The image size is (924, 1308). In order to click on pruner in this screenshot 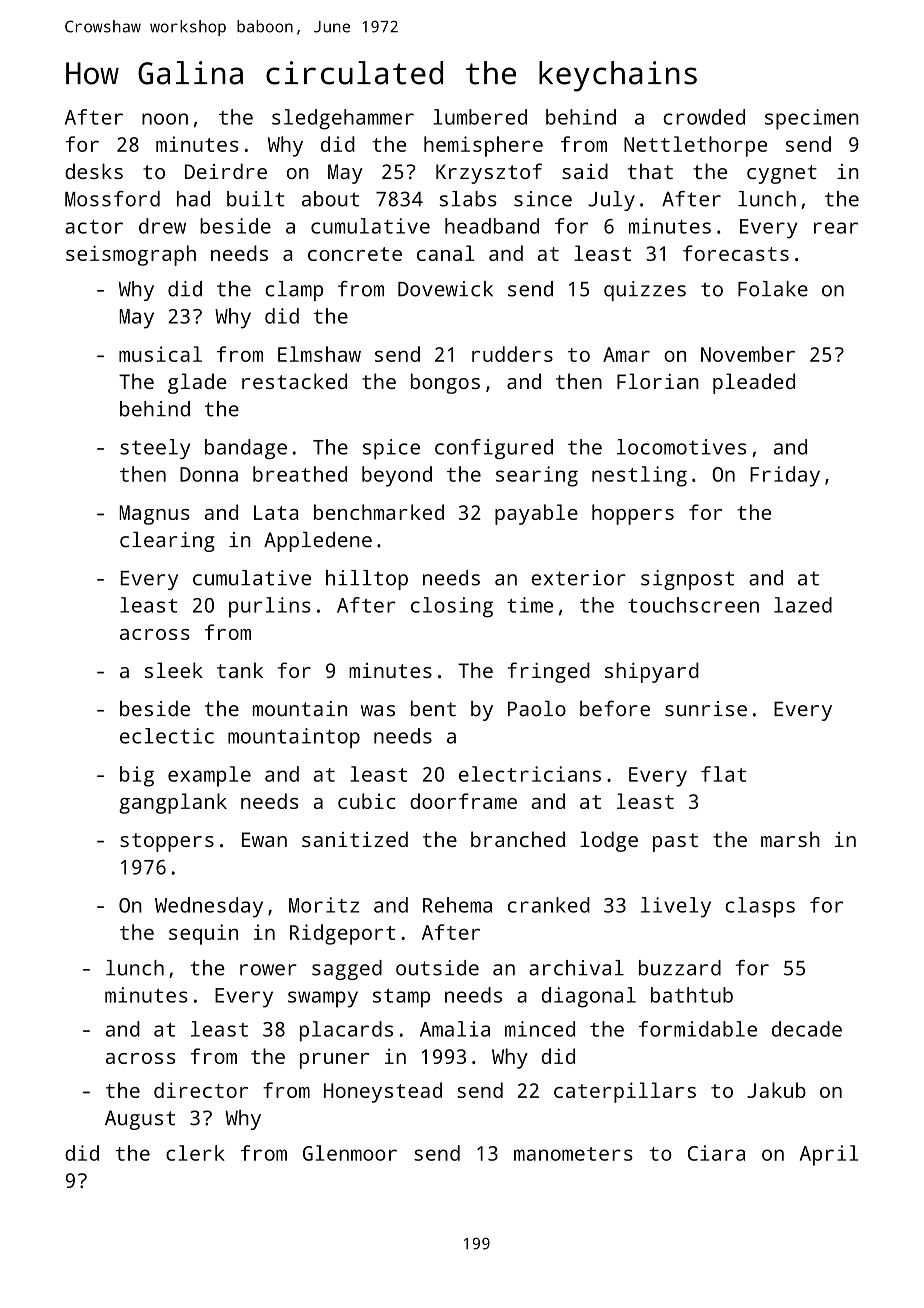, I will do `click(334, 1061)`.
